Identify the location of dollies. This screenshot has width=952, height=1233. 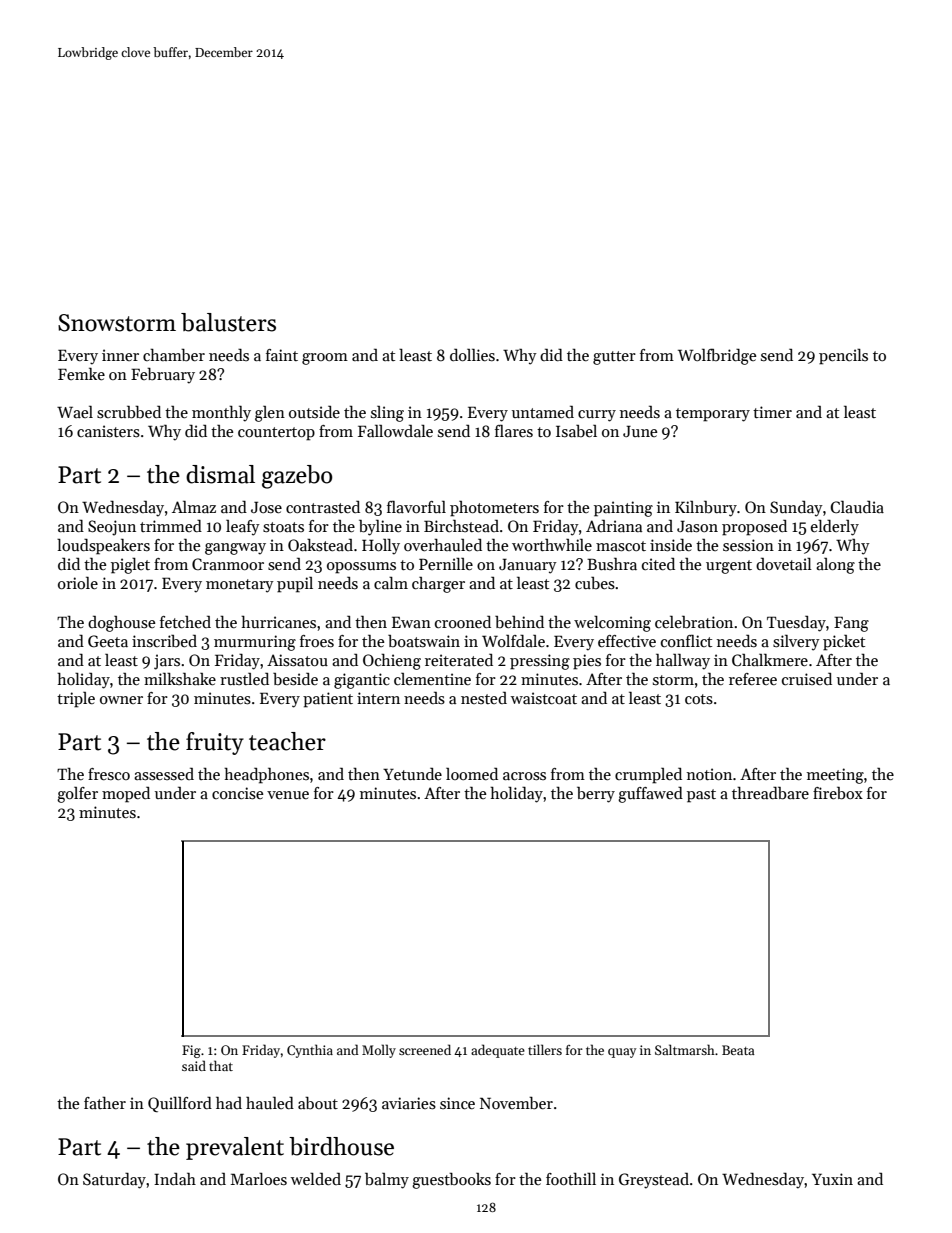
(472, 354).
